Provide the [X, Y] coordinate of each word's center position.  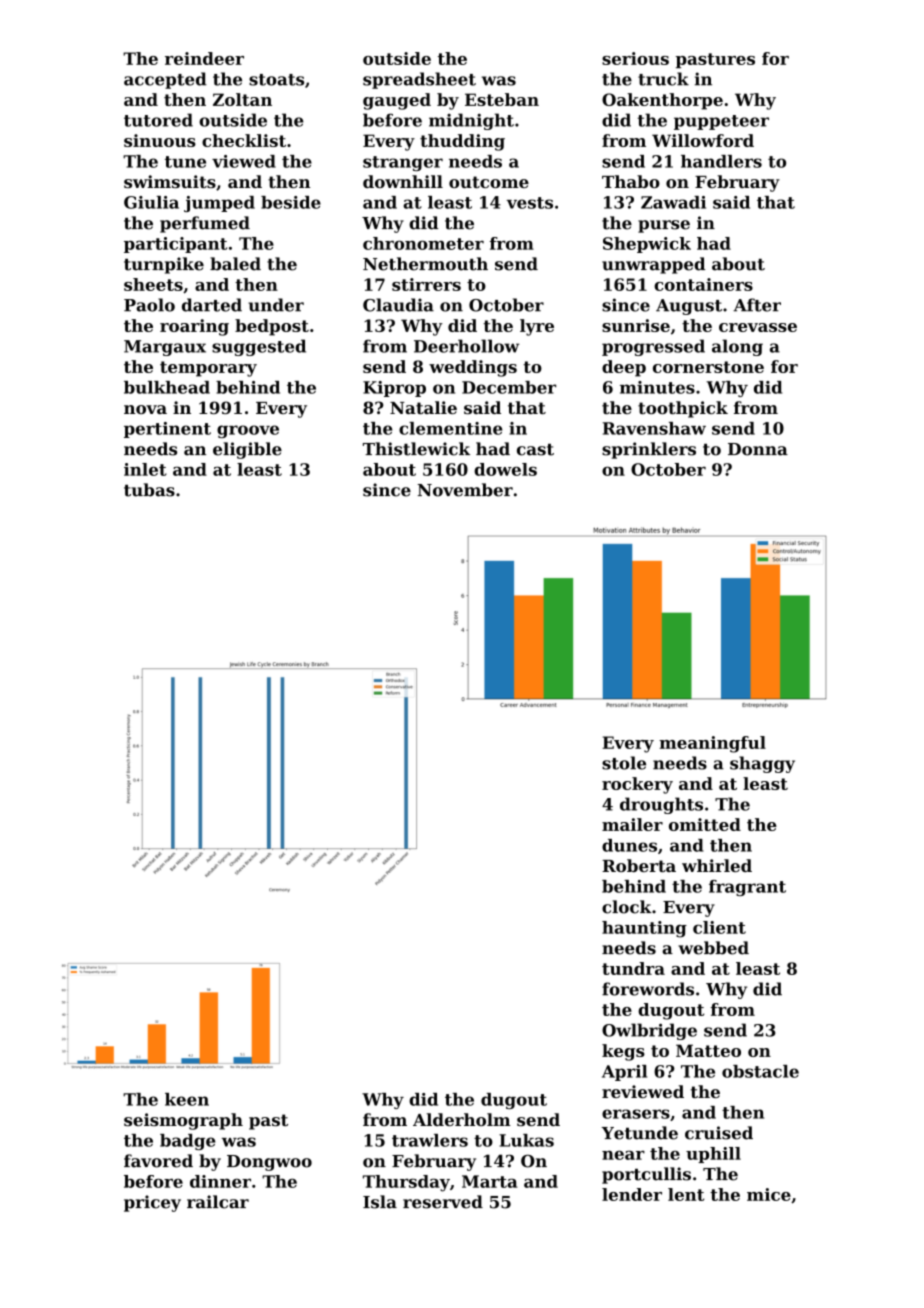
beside [291, 202]
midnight [471, 121]
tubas [149, 490]
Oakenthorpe [662, 101]
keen [187, 1099]
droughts [661, 805]
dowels [505, 469]
